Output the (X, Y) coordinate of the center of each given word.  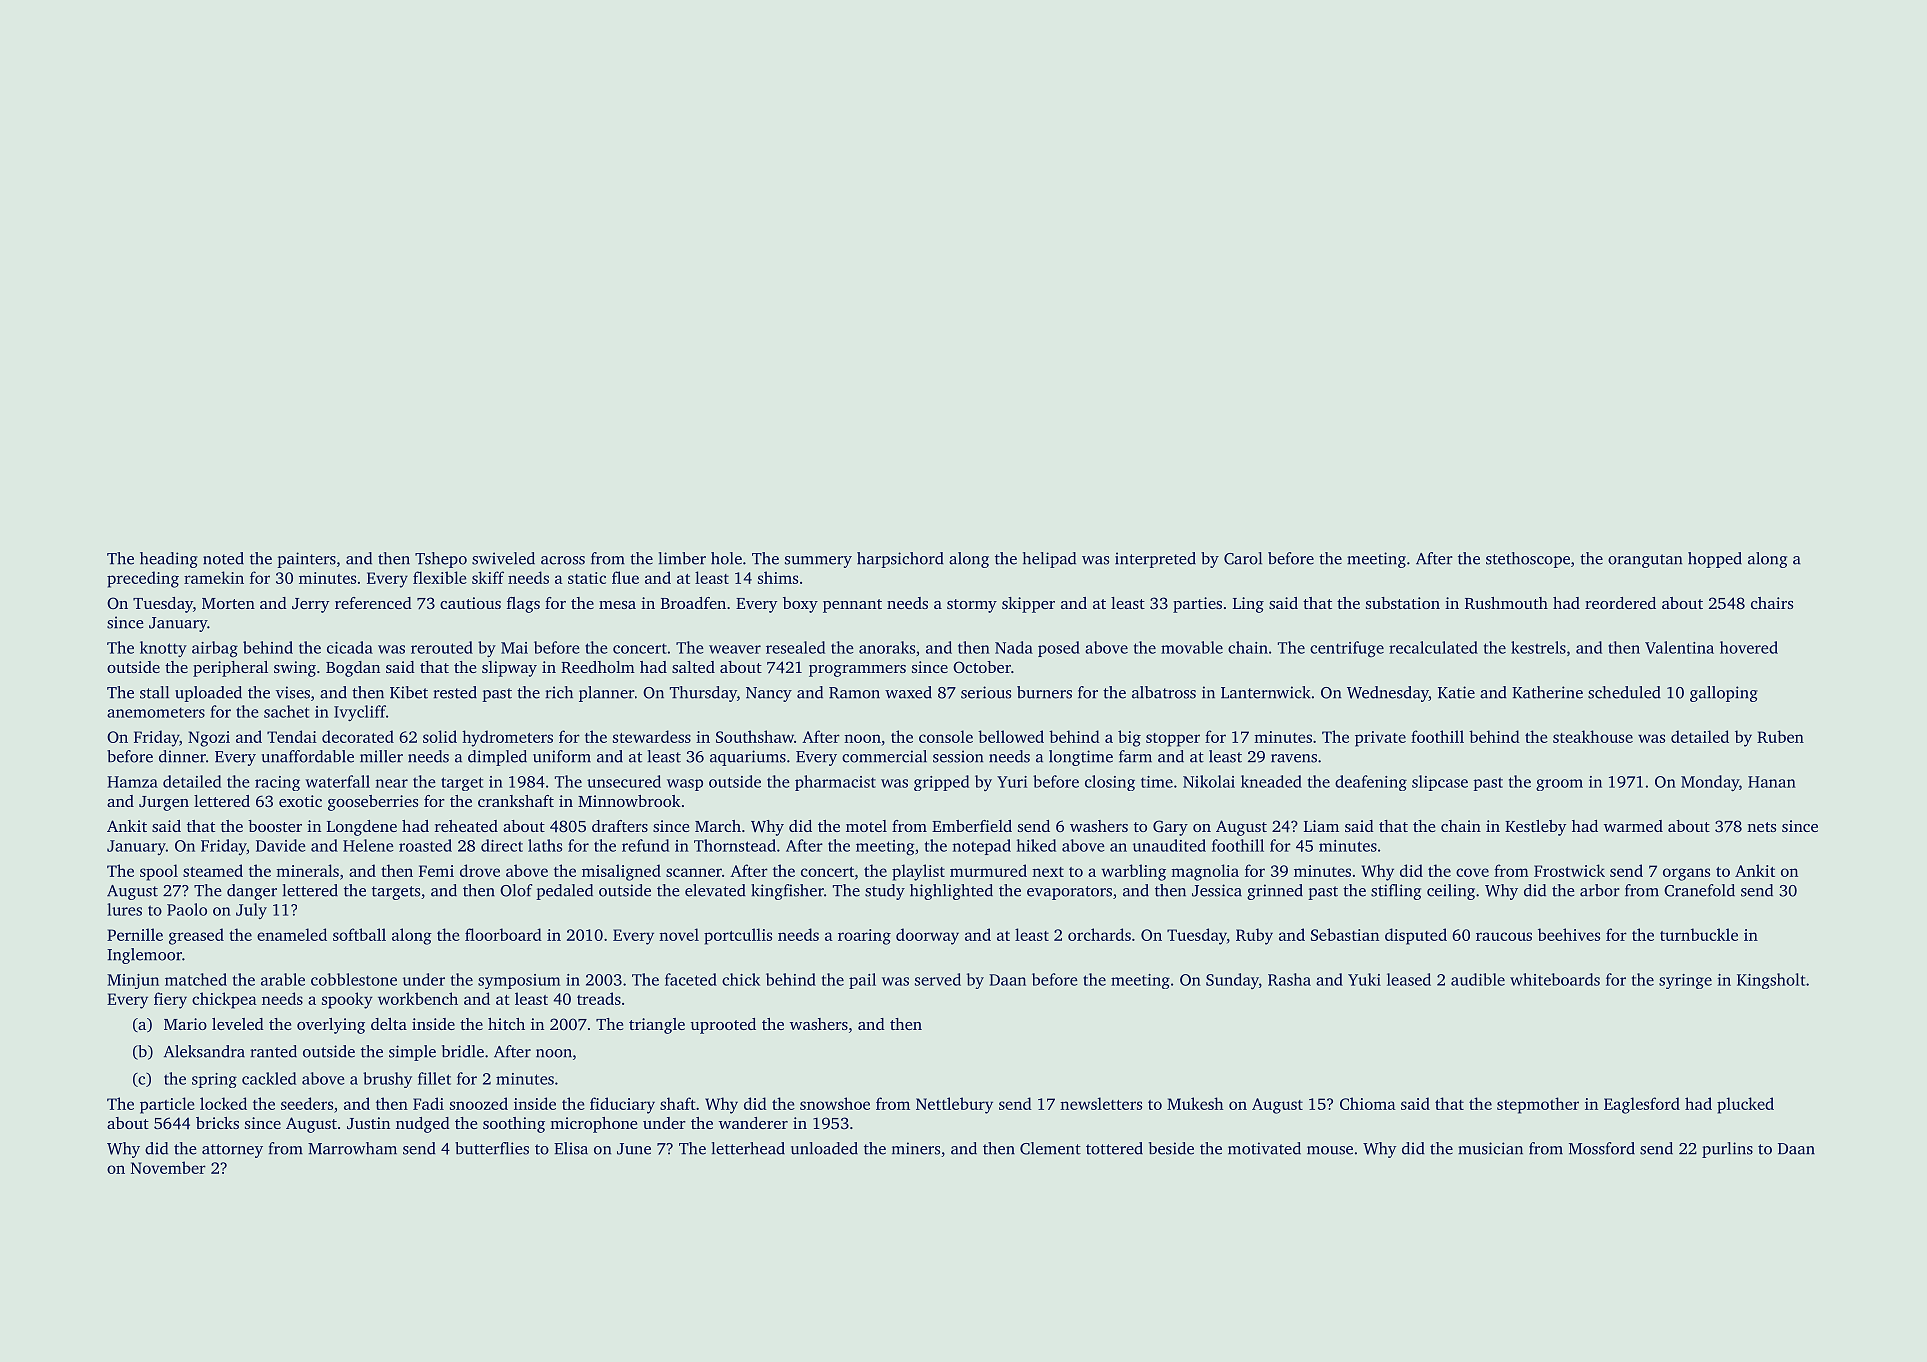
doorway (927, 936)
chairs (1772, 603)
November (168, 1167)
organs (1686, 874)
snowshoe (835, 1103)
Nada (1014, 647)
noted (223, 558)
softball (359, 934)
